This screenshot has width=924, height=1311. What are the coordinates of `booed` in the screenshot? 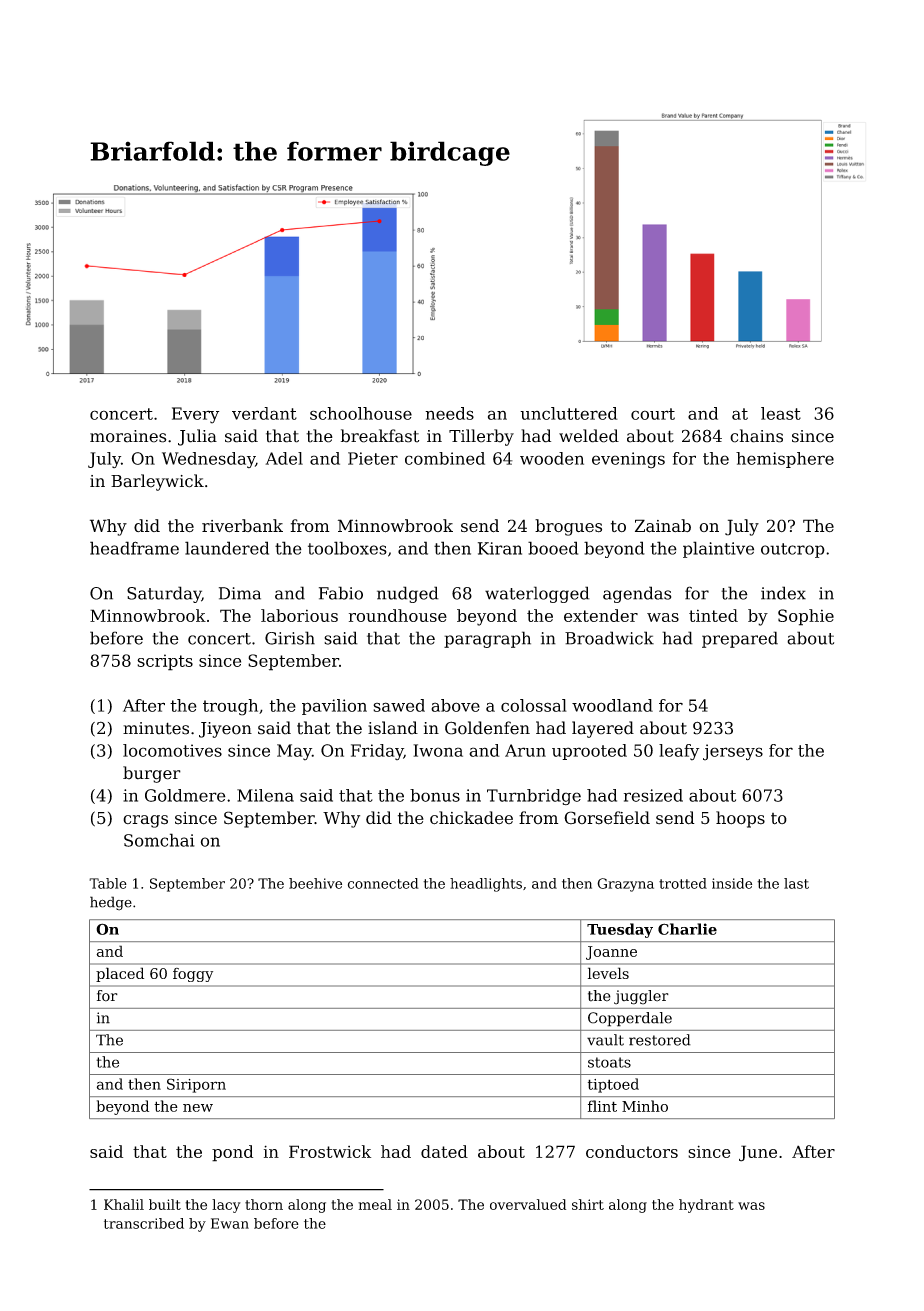 It's located at (553, 548).
